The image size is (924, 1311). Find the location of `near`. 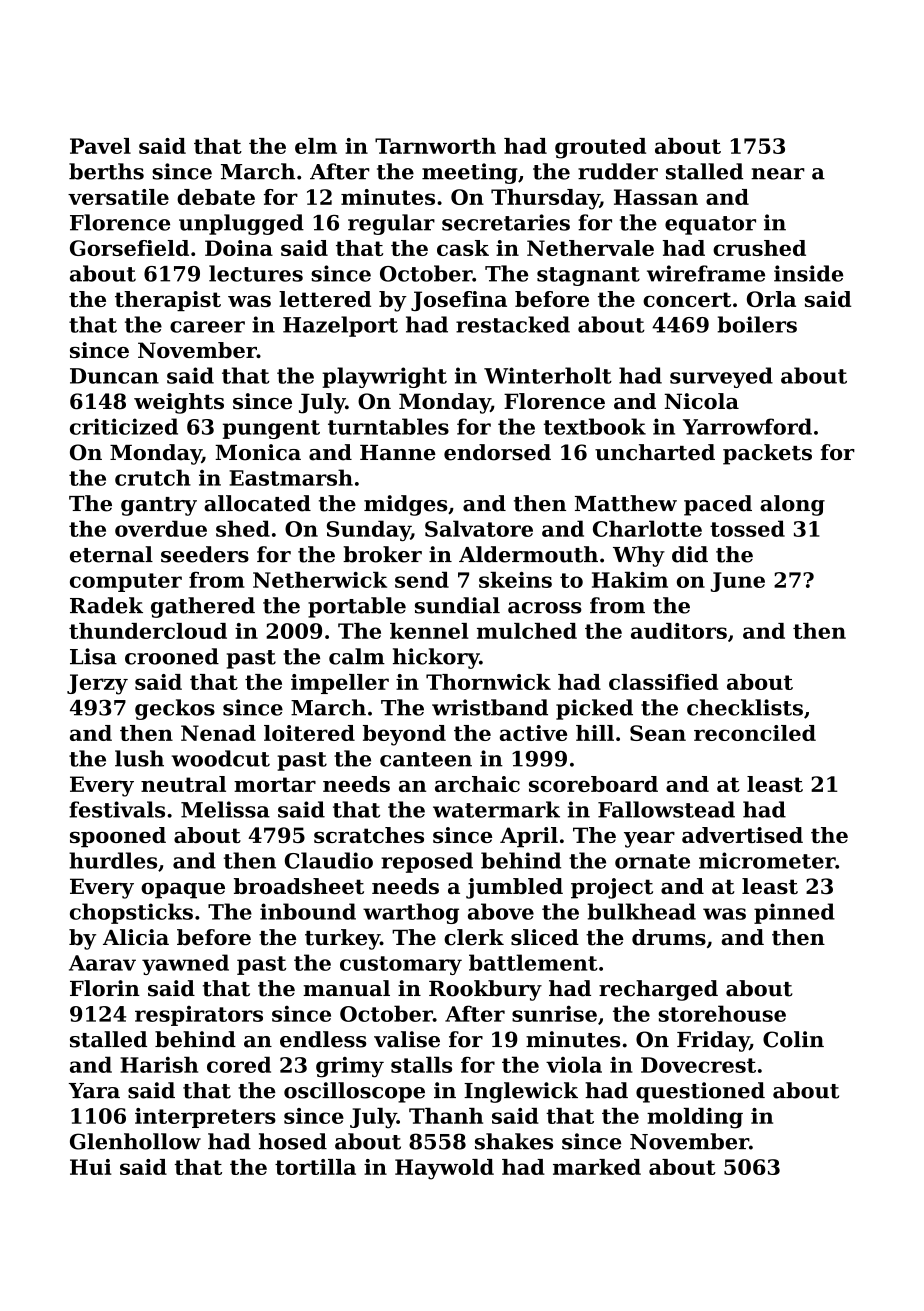

near is located at coordinates (778, 174).
